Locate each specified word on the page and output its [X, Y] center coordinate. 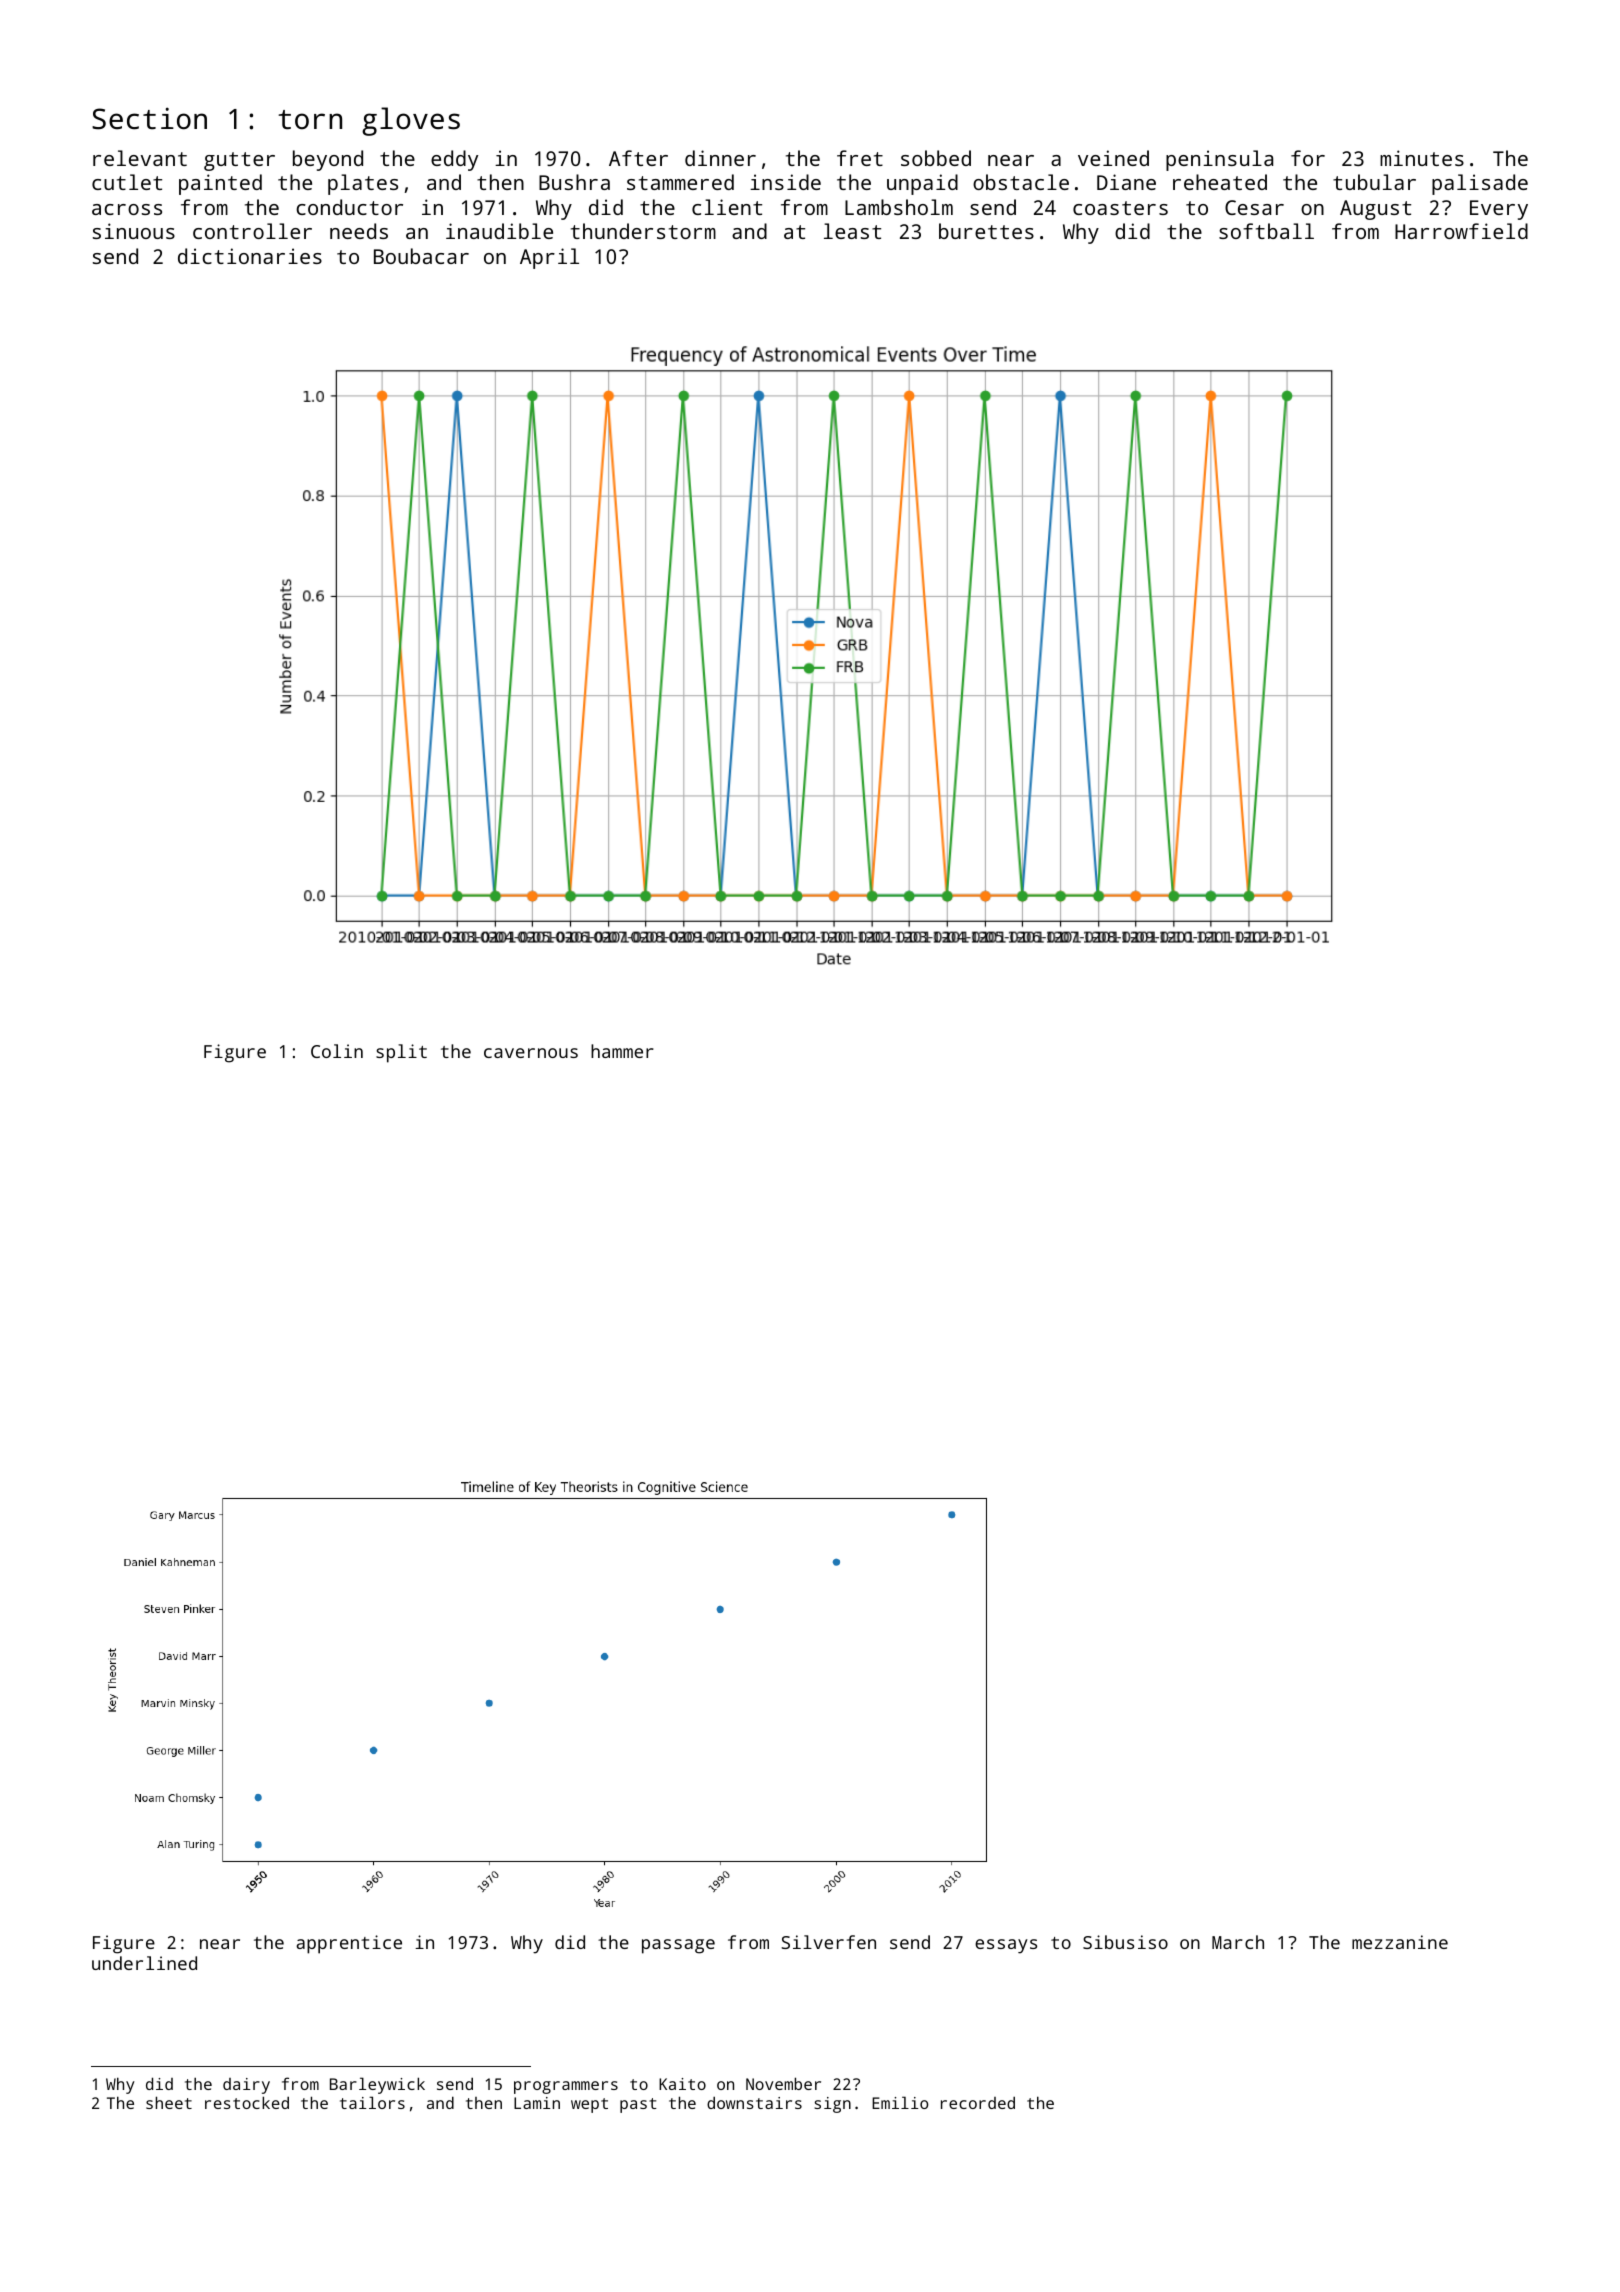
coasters [1120, 208]
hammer [622, 1051]
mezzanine [1400, 1942]
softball [1266, 231]
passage [678, 1946]
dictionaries [250, 256]
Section [149, 118]
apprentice [349, 1944]
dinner [720, 158]
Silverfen [828, 1942]
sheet [169, 2102]
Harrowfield [1461, 231]
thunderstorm [643, 231]
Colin [337, 1051]
